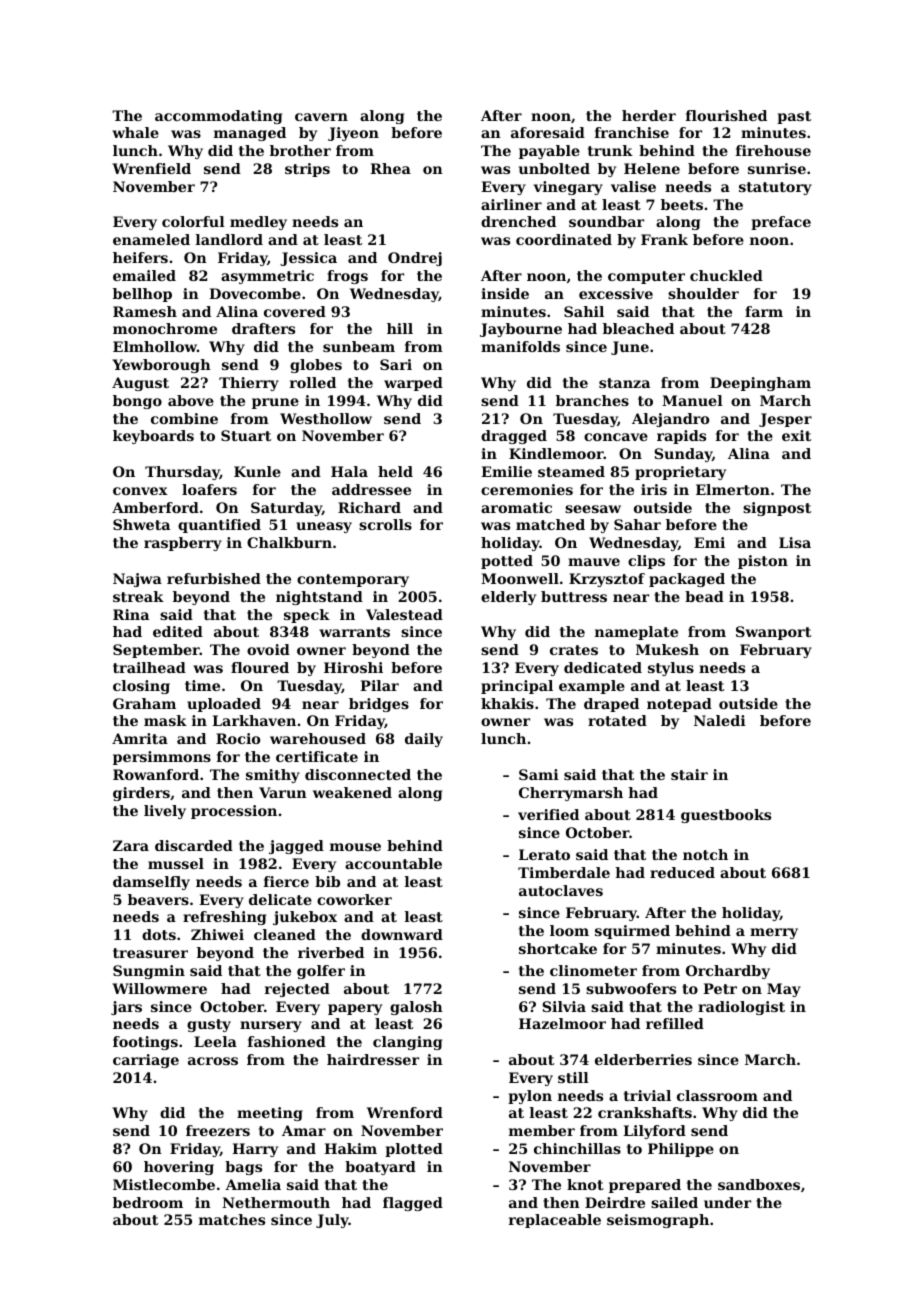 Image resolution: width=924 pixels, height=1308 pixels. What do you see at coordinates (511, 204) in the image?
I see `airliner` at bounding box center [511, 204].
